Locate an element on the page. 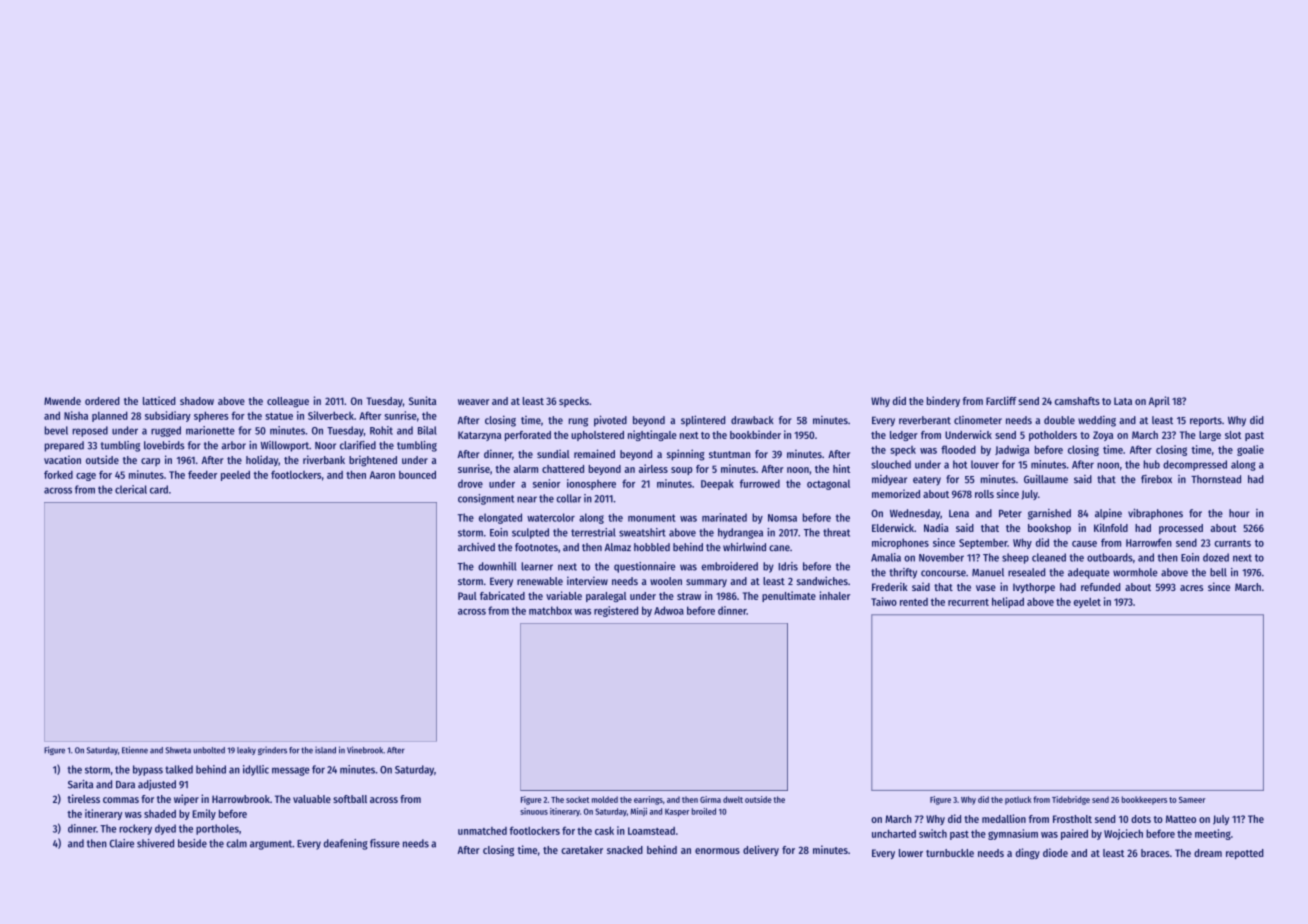 The image size is (1308, 924). Paul is located at coordinates (467, 596).
